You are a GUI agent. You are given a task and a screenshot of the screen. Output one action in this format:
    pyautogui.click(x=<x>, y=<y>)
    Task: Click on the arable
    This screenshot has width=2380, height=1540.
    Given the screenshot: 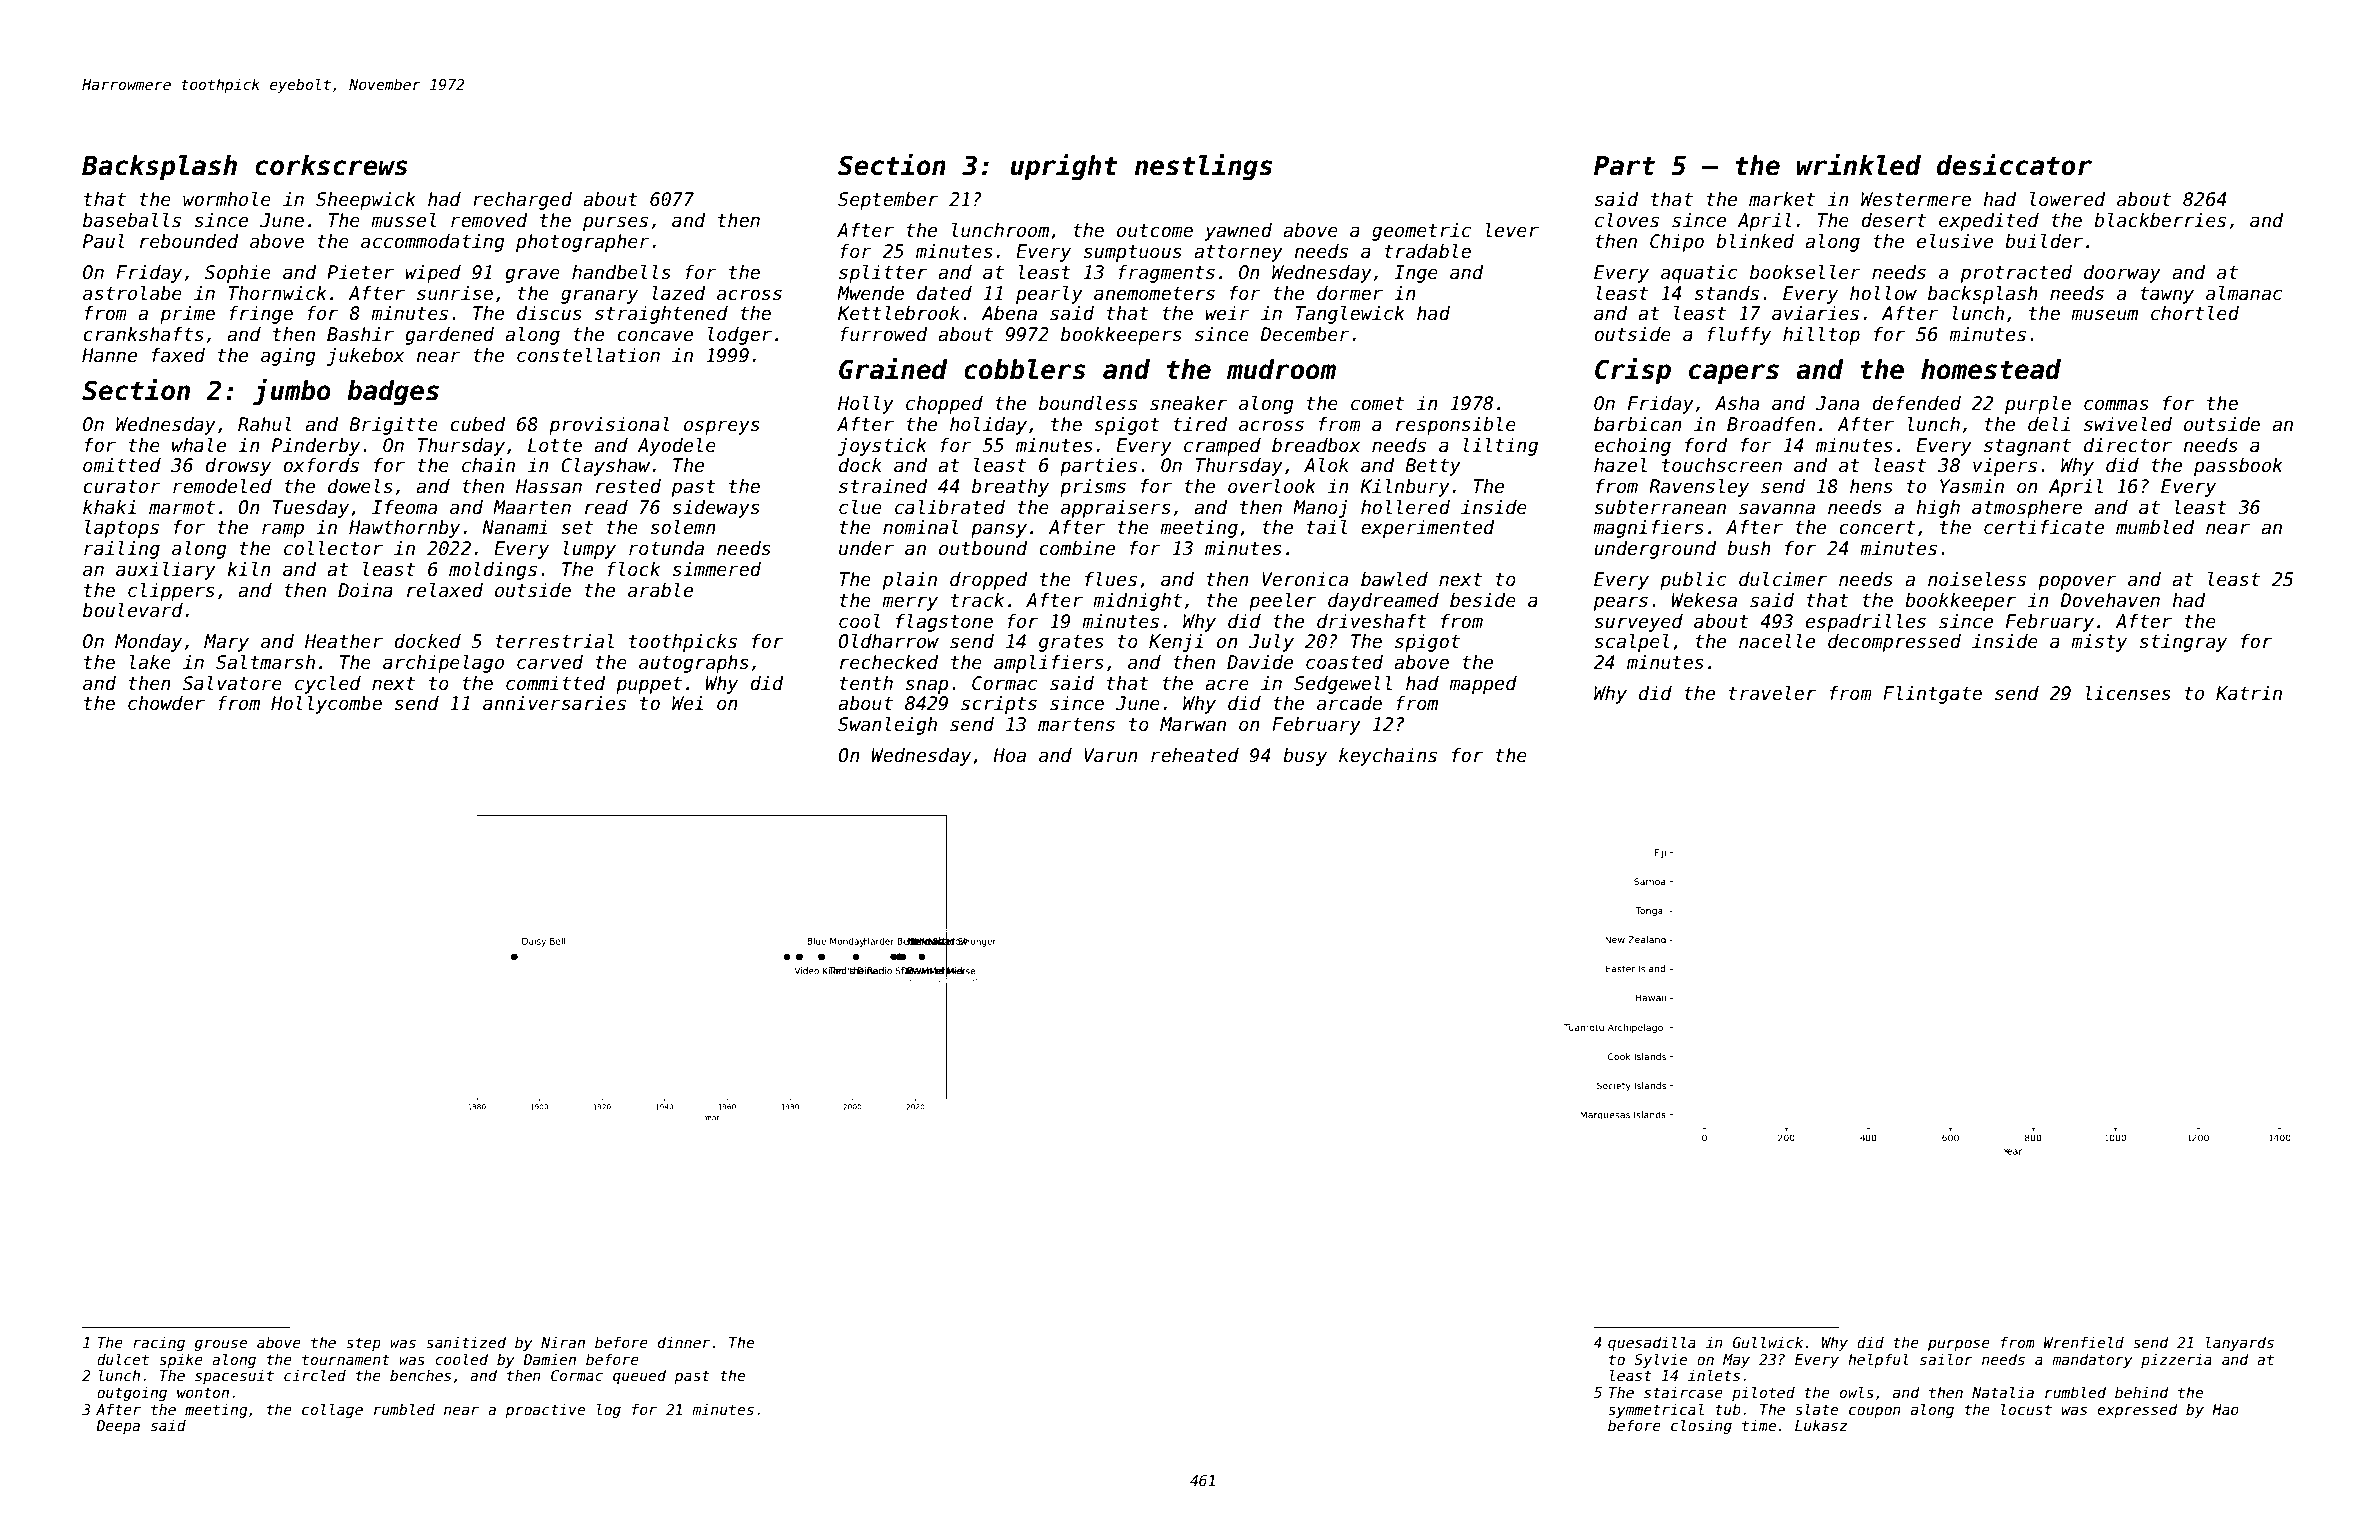 What is the action you would take?
    pyautogui.click(x=660, y=590)
